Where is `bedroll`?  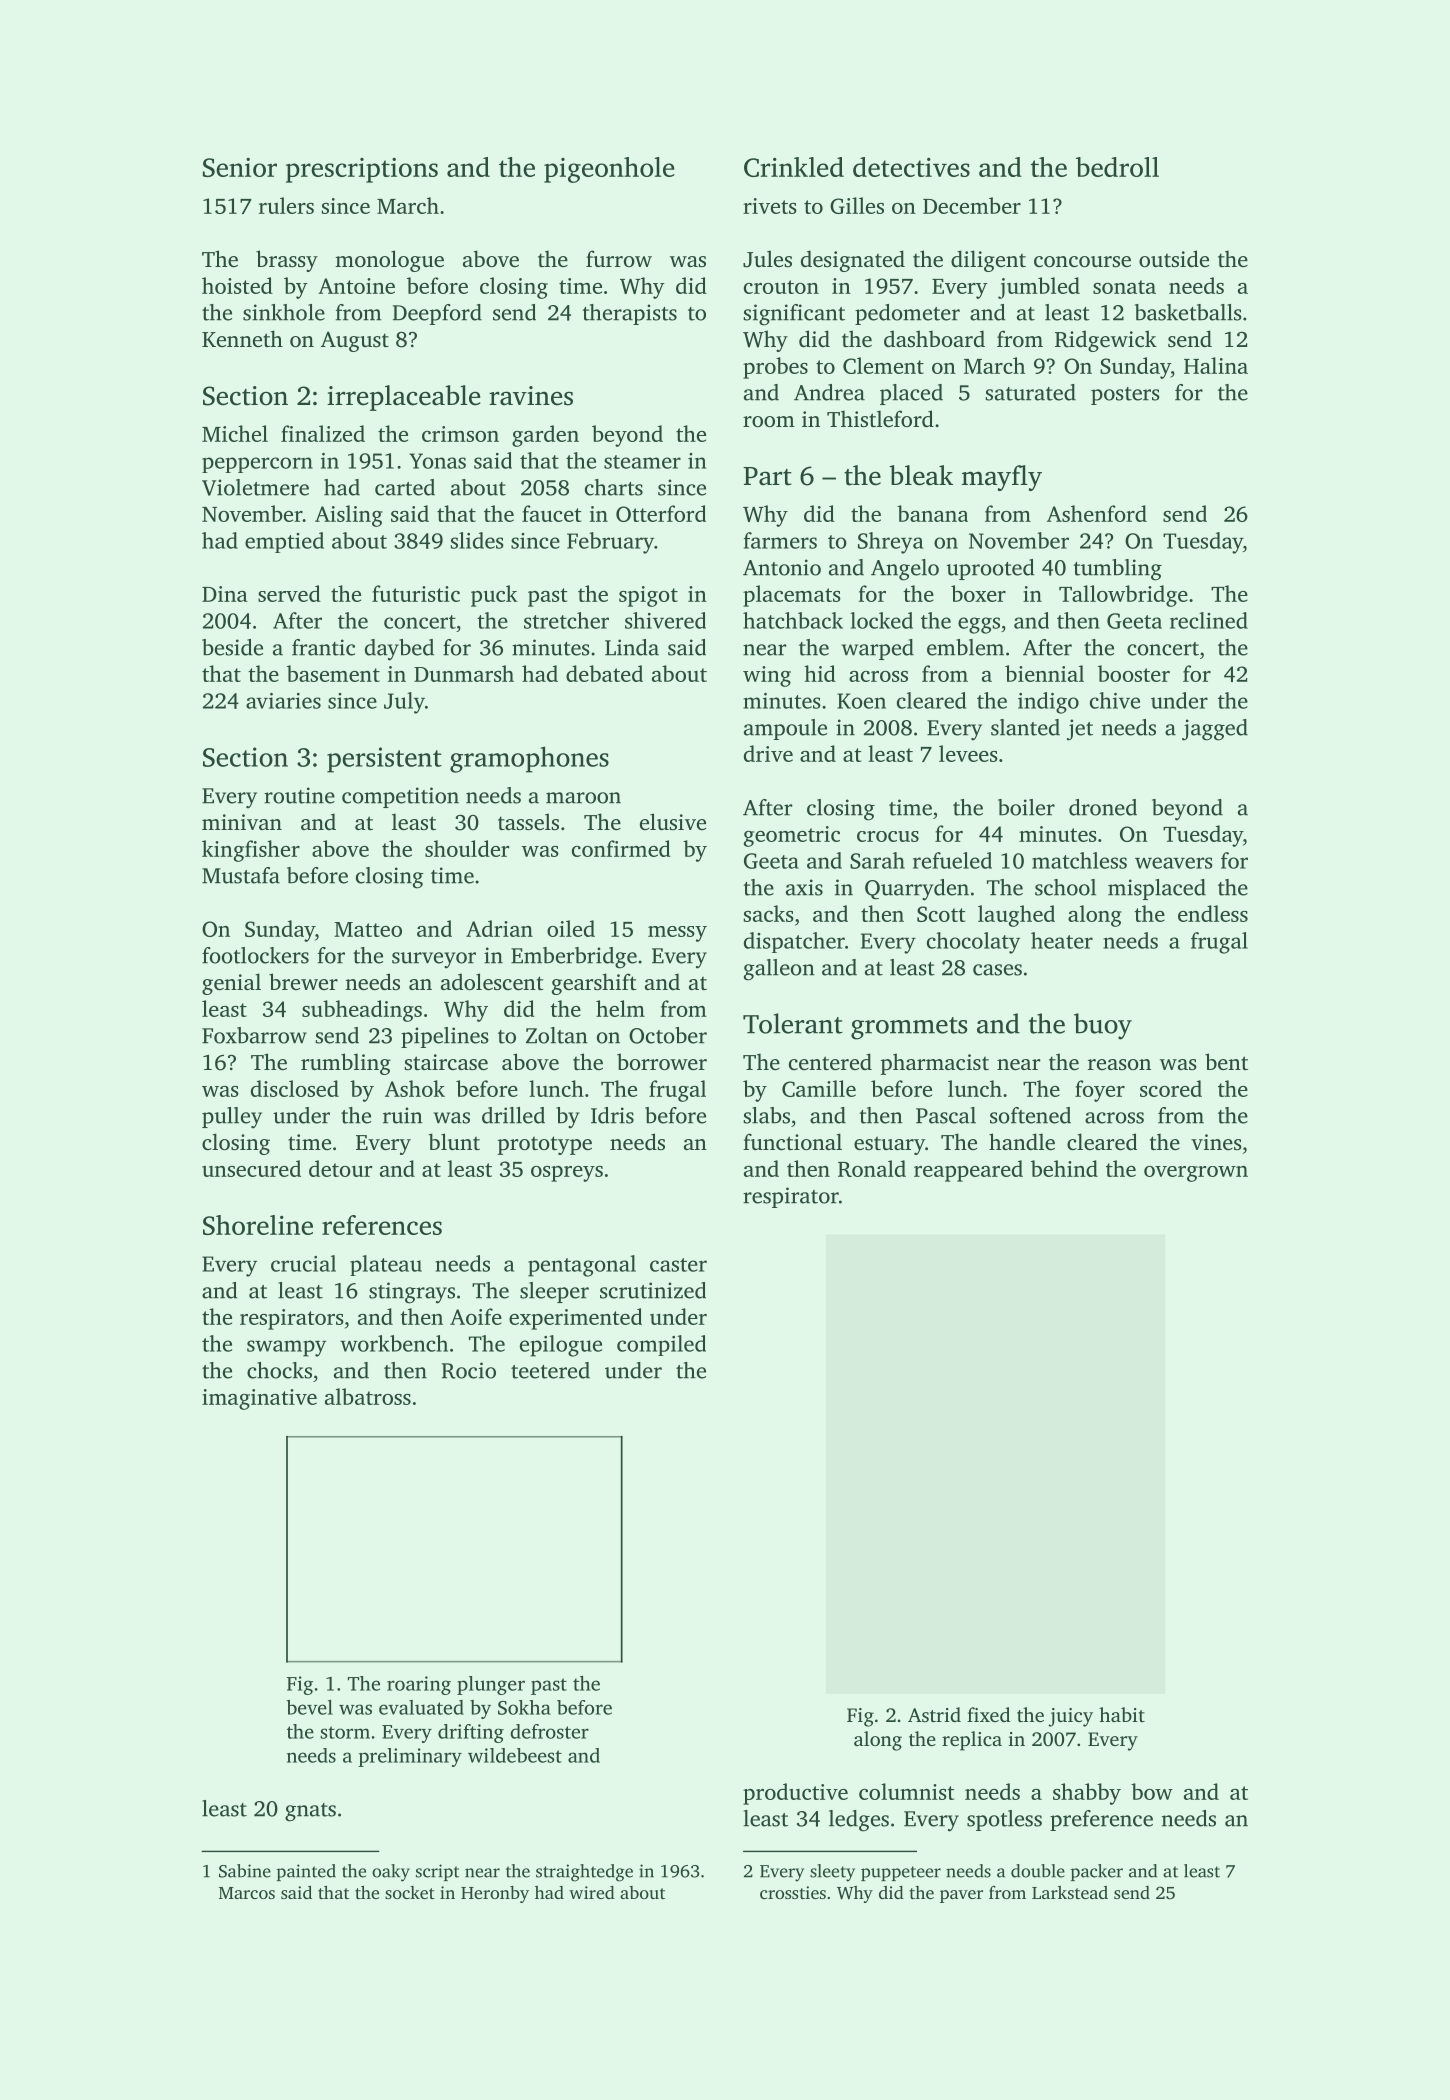
bedroll is located at coordinates (1117, 167).
